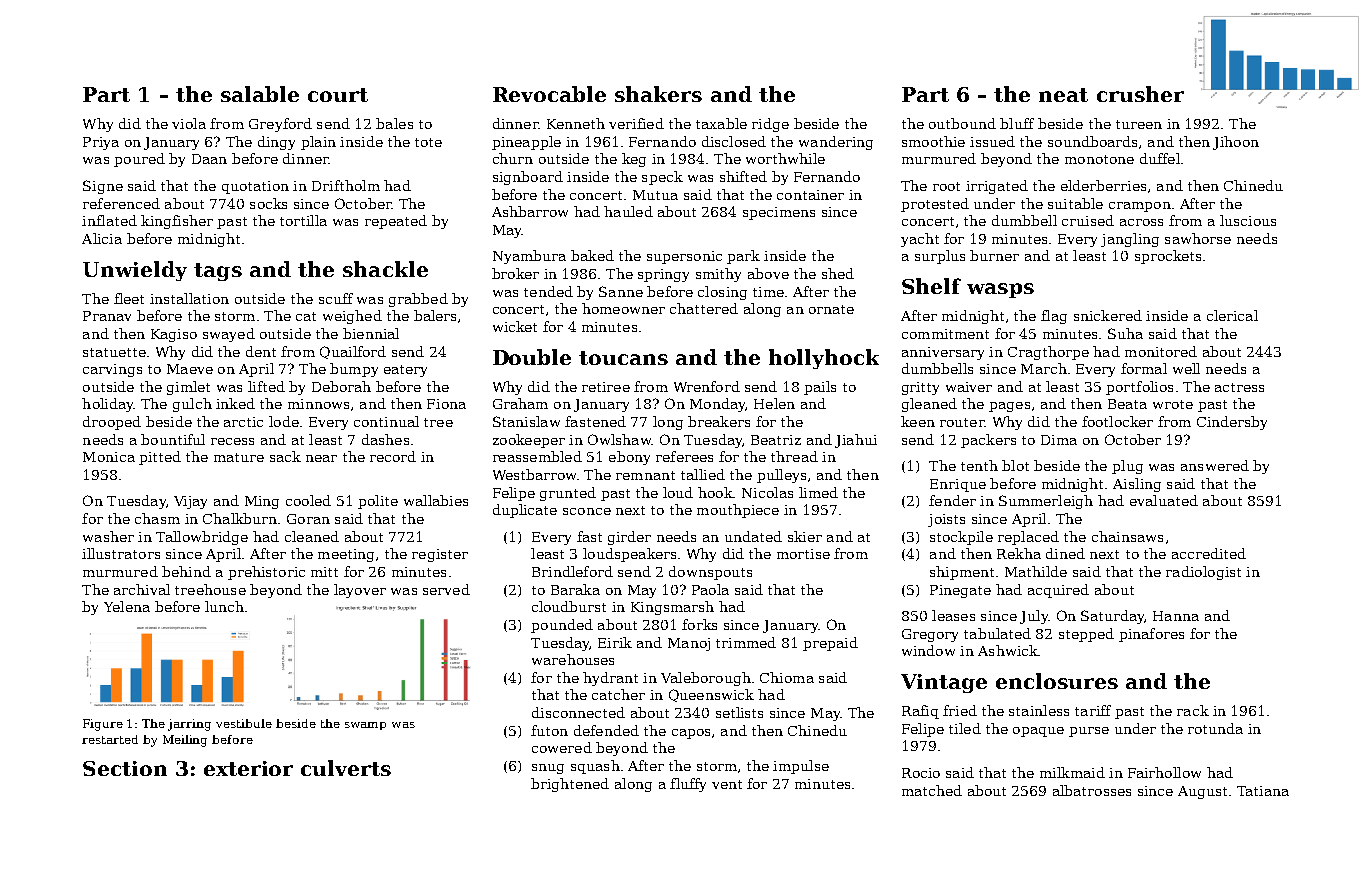 This page has height=887, width=1372. Describe the element at coordinates (962, 123) in the page. I see `outbound` at that location.
